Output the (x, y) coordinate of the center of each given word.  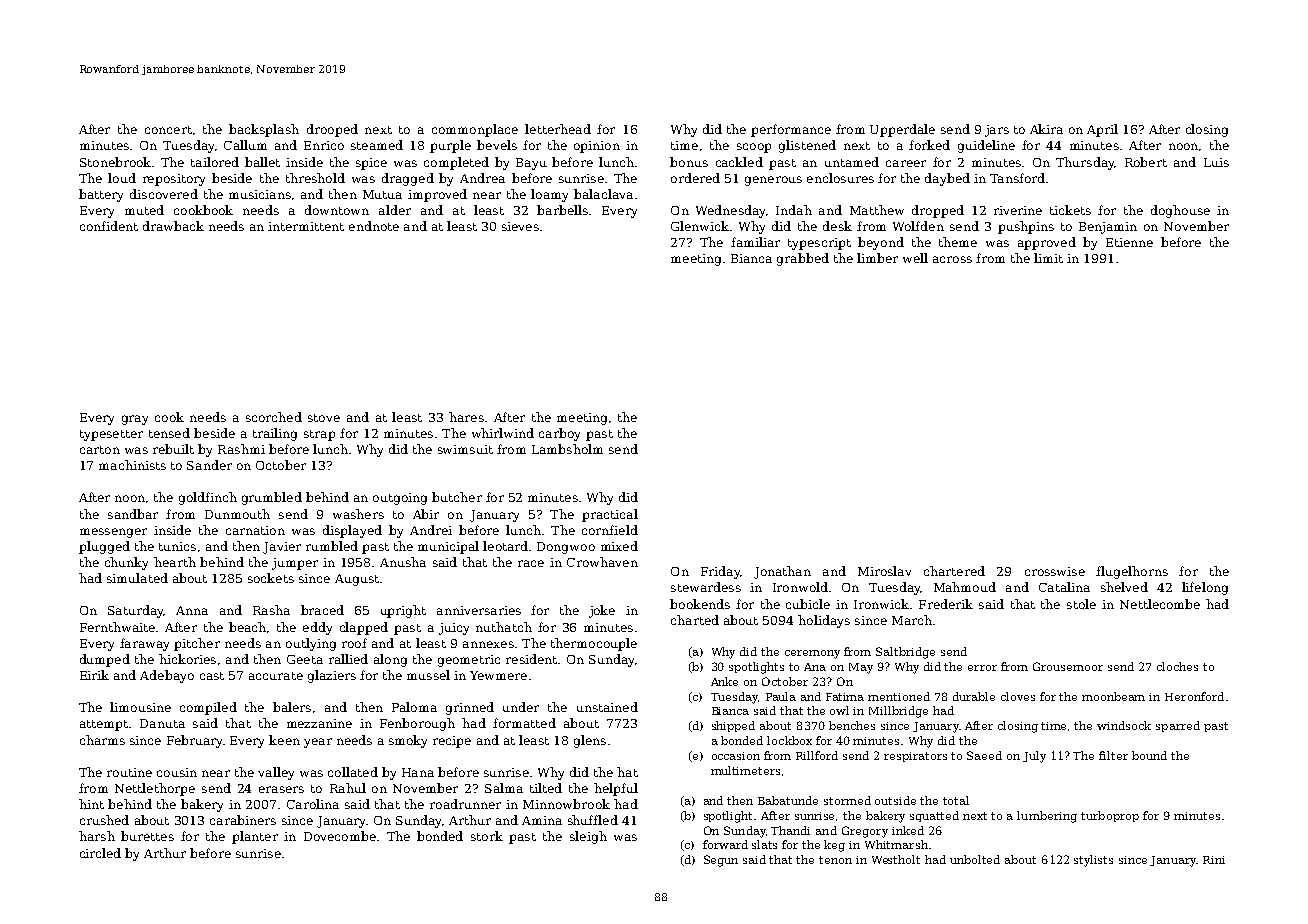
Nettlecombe (1160, 604)
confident (109, 226)
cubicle (808, 604)
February (194, 741)
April (1102, 130)
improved (437, 195)
